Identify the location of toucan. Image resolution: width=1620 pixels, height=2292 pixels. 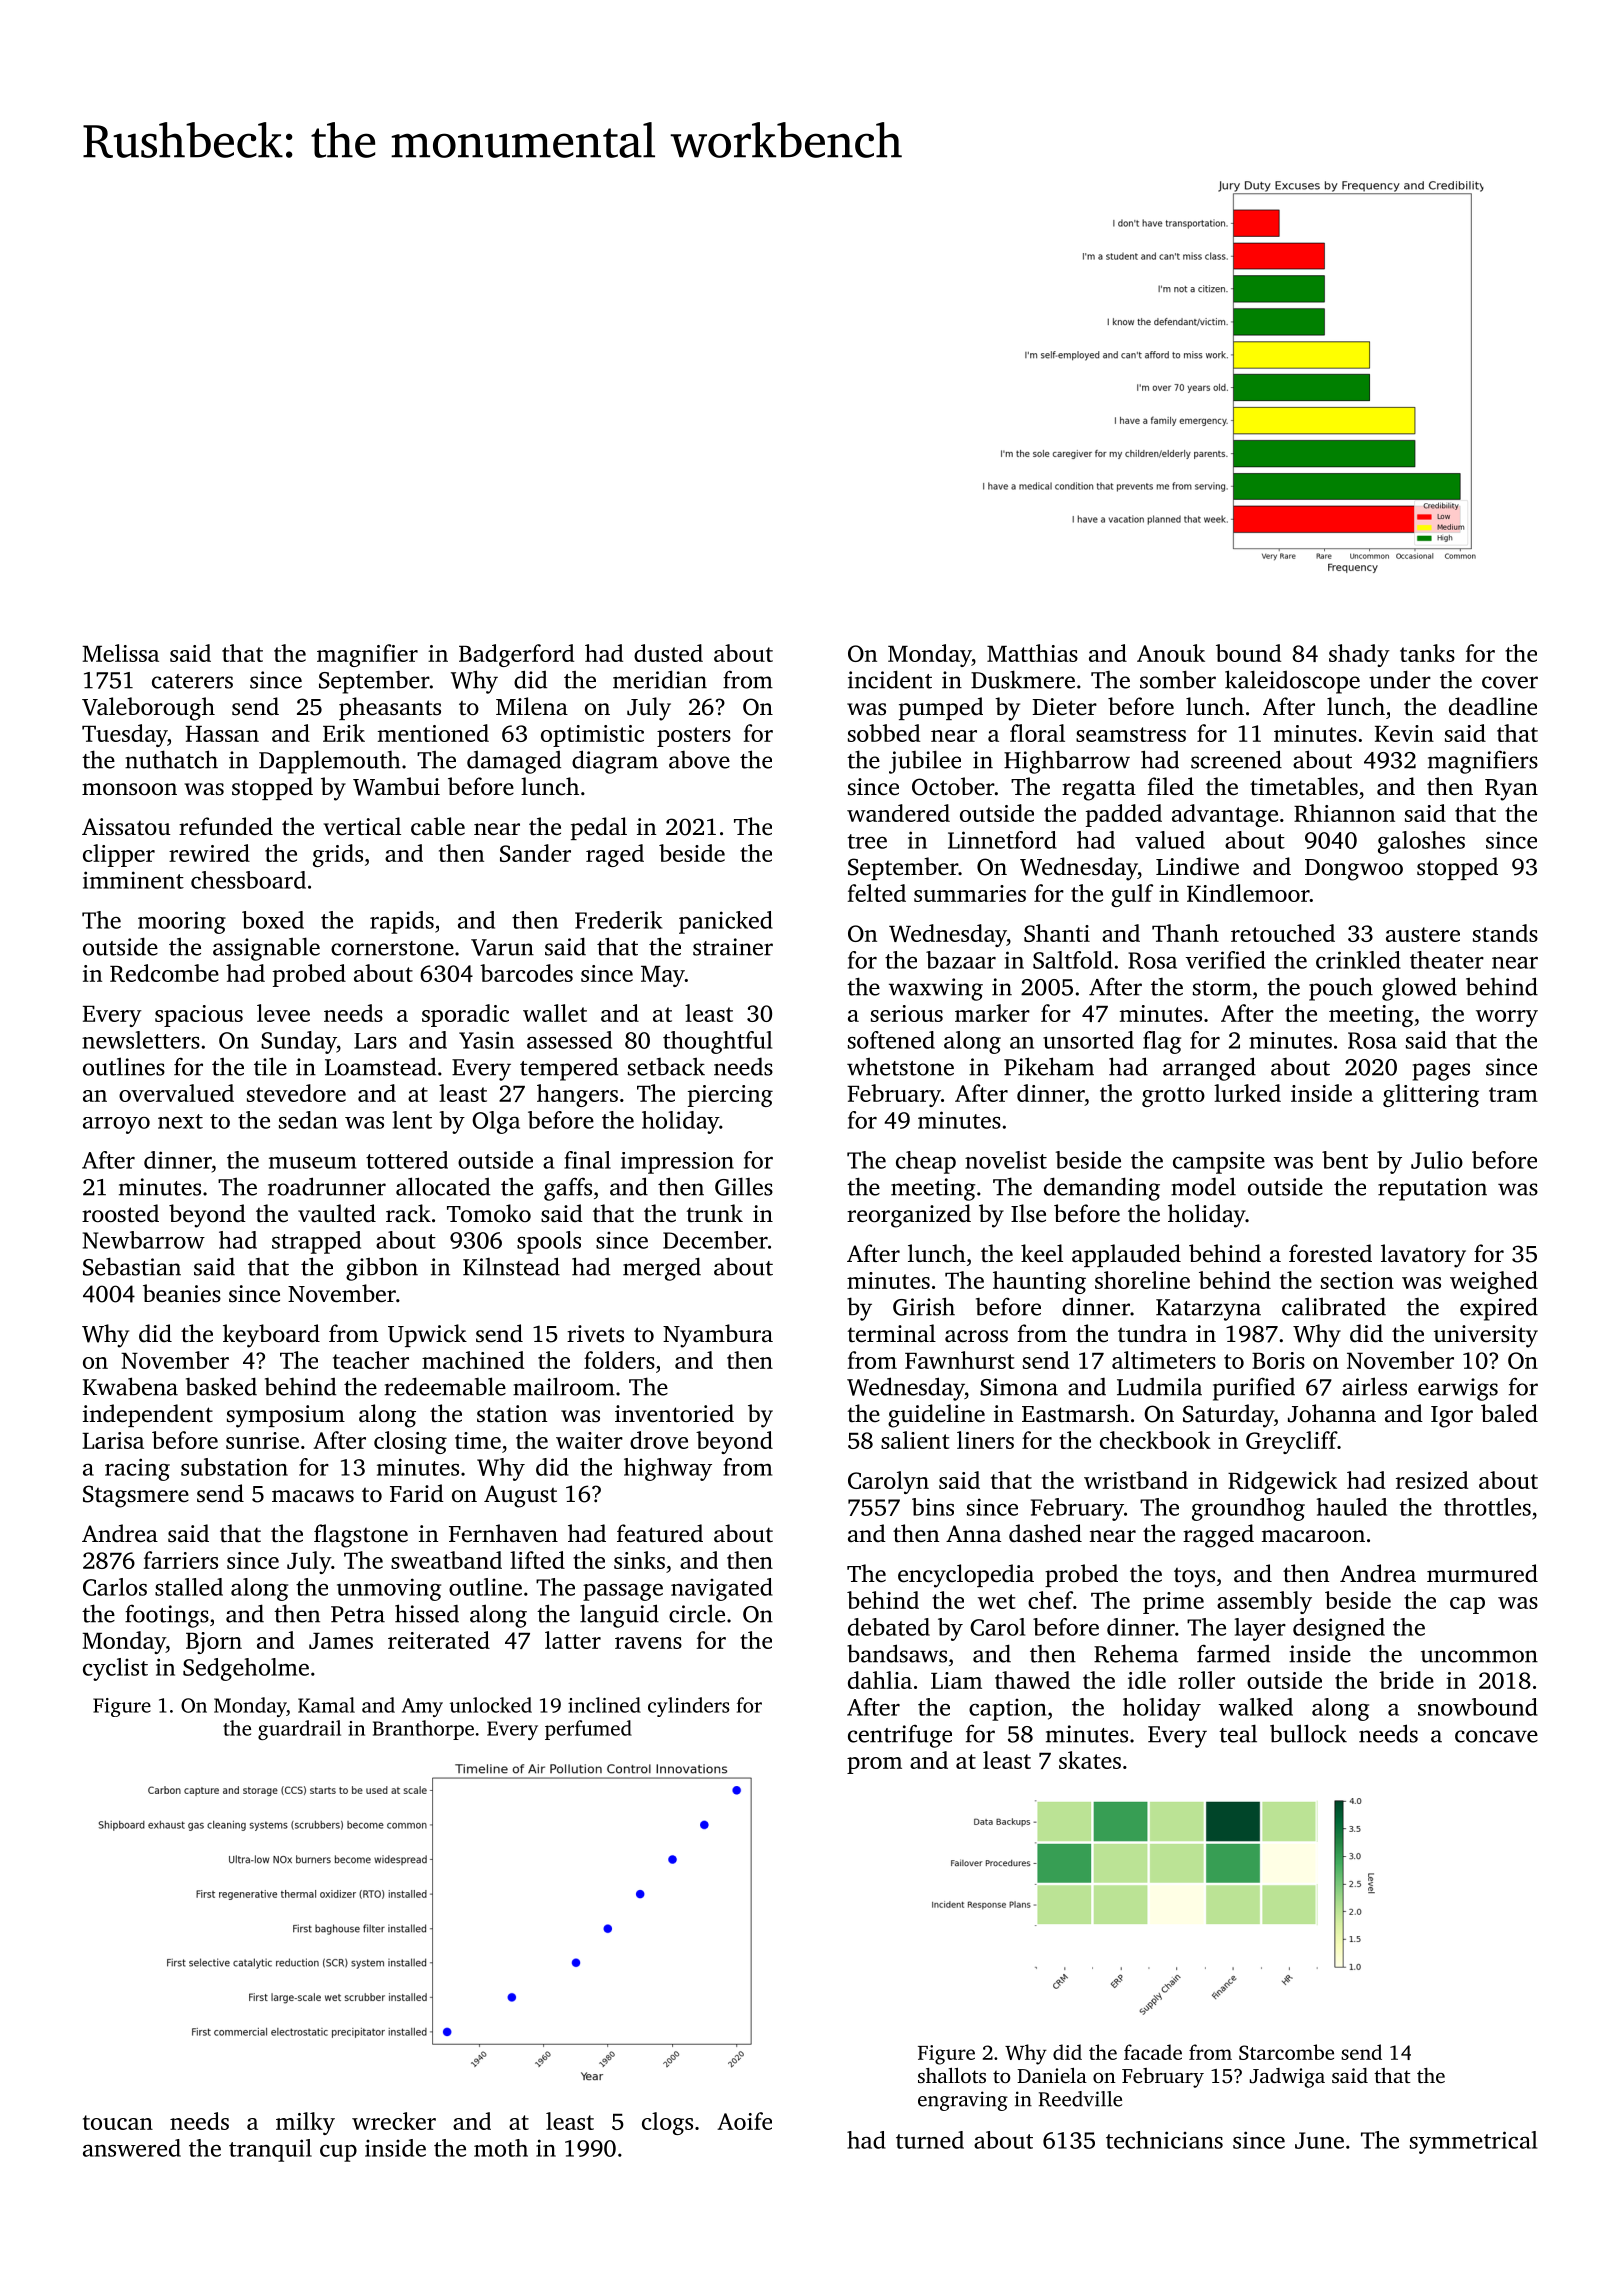
(118, 2122).
